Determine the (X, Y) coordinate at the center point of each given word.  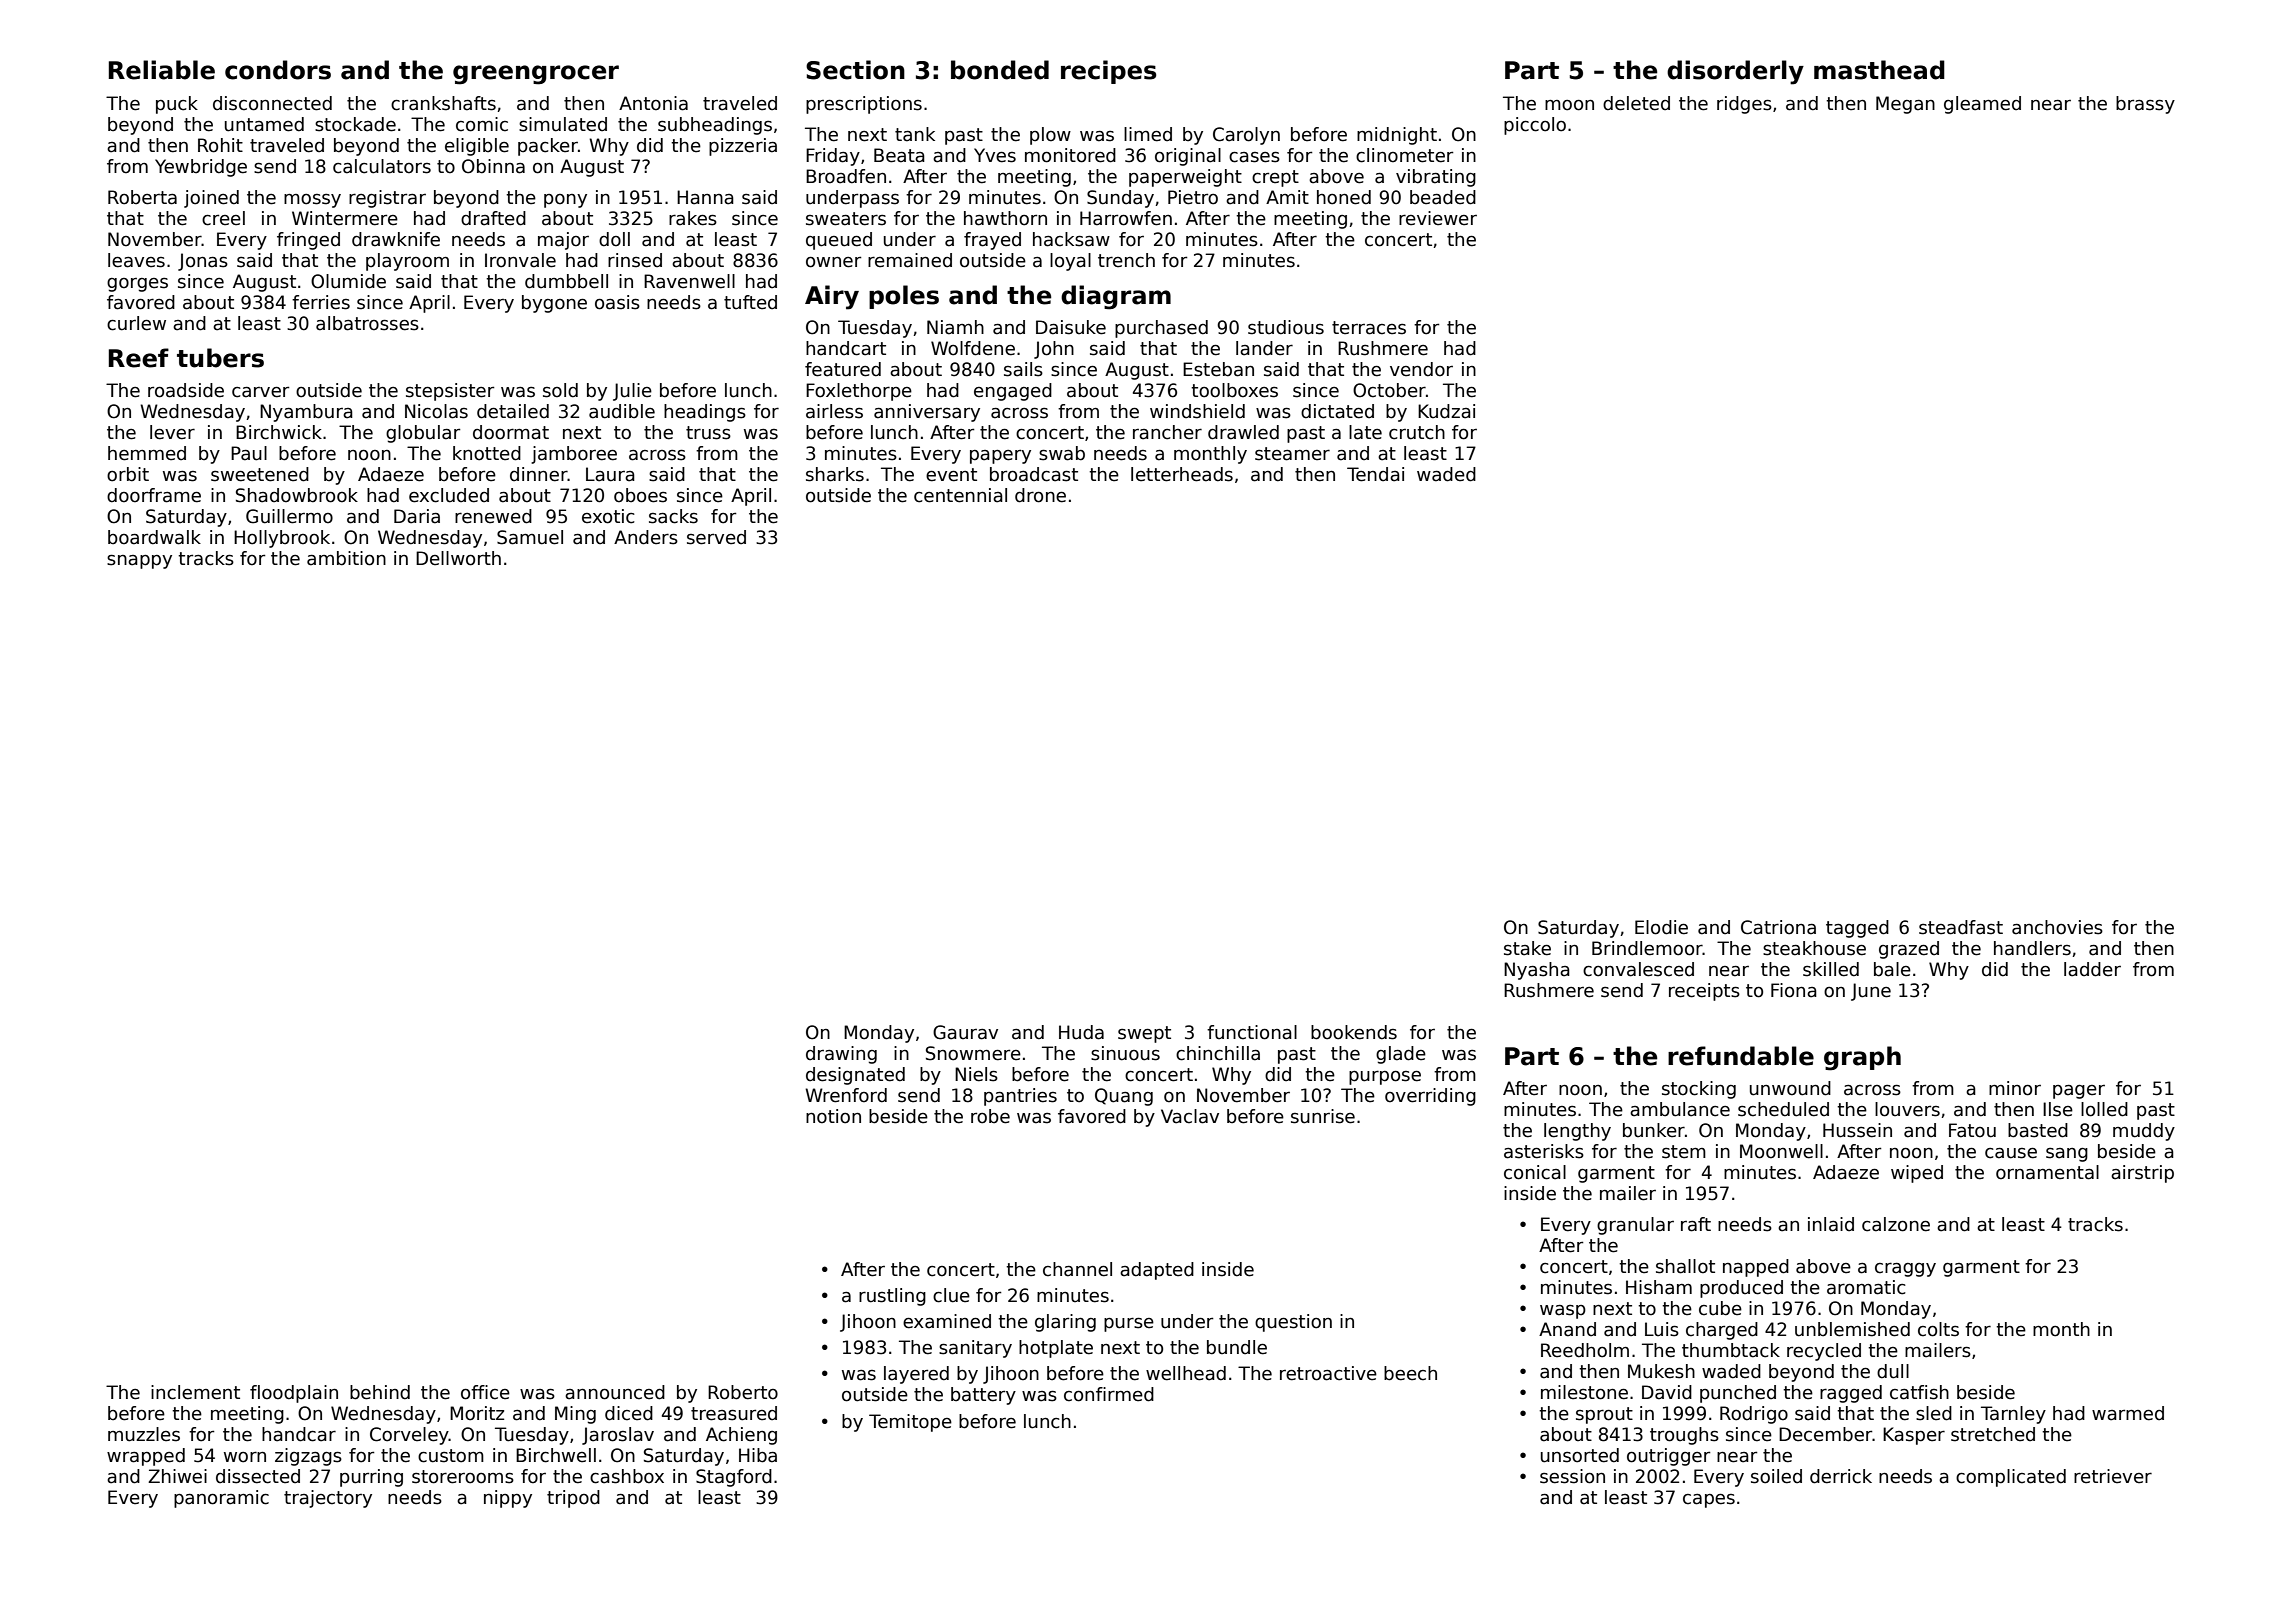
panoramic (221, 1499)
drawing (841, 1055)
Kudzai (1446, 411)
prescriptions (864, 105)
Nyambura (306, 413)
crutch (1417, 432)
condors (278, 70)
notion (833, 1116)
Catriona (1778, 927)
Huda (1081, 1032)
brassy (2145, 105)
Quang (1124, 1097)
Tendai (1375, 474)
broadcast (1034, 474)
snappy (139, 561)
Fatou (1972, 1130)
